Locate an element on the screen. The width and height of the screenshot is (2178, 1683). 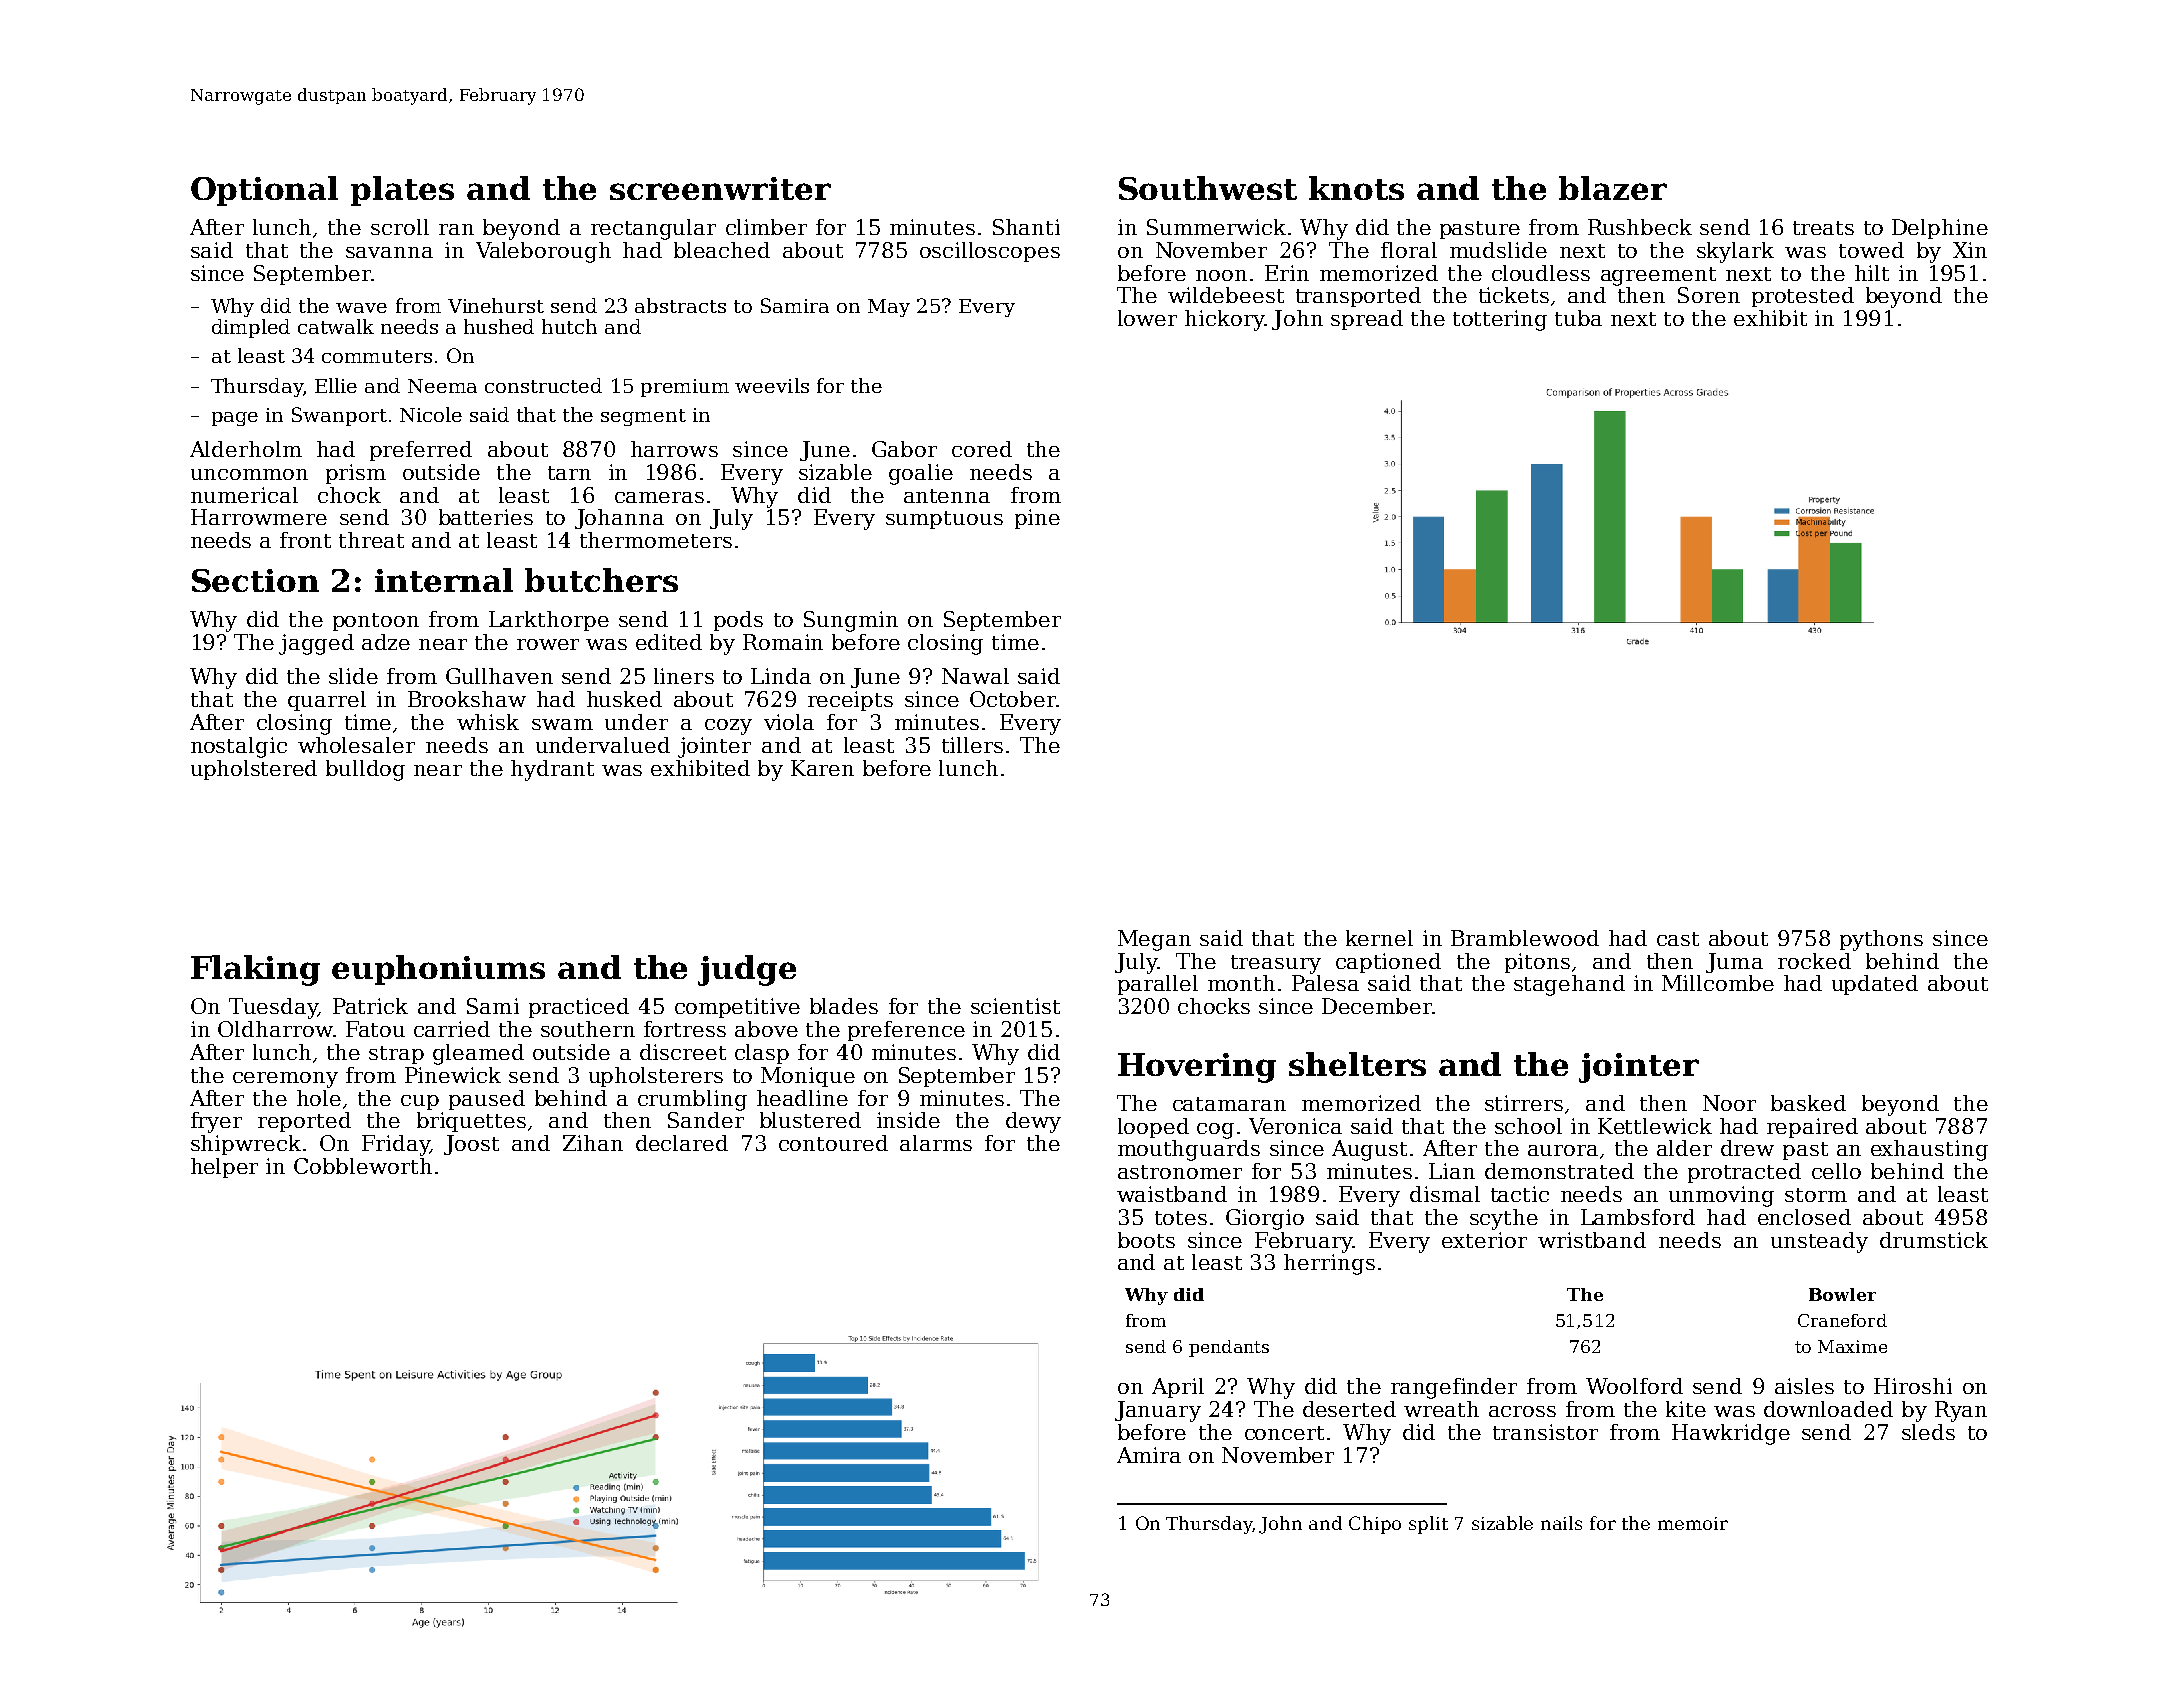
Karen is located at coordinates (822, 768).
